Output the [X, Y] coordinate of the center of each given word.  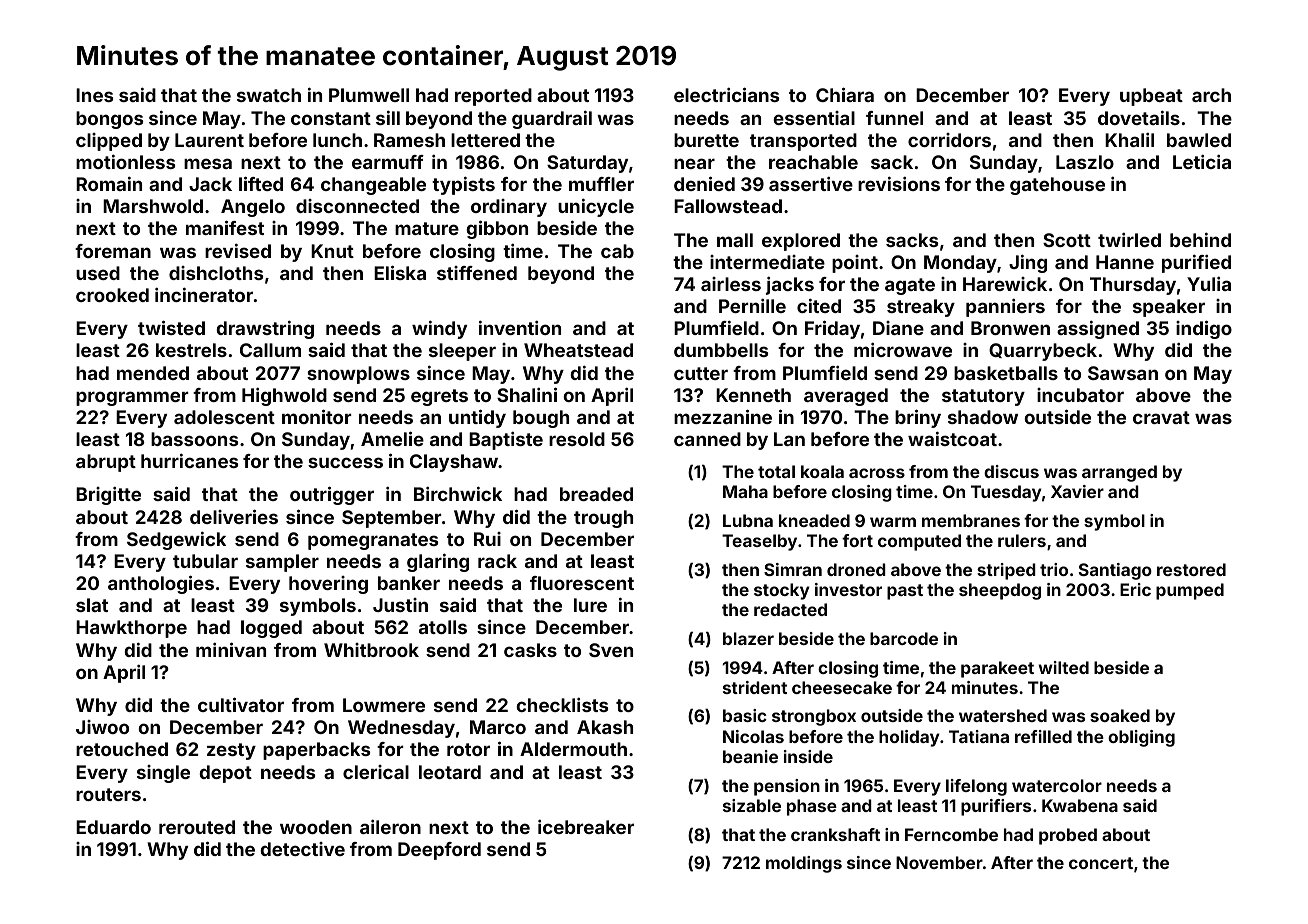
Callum [270, 350]
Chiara [845, 94]
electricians [726, 94]
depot [225, 774]
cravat [1161, 417]
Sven [611, 650]
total [776, 471]
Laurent [209, 140]
